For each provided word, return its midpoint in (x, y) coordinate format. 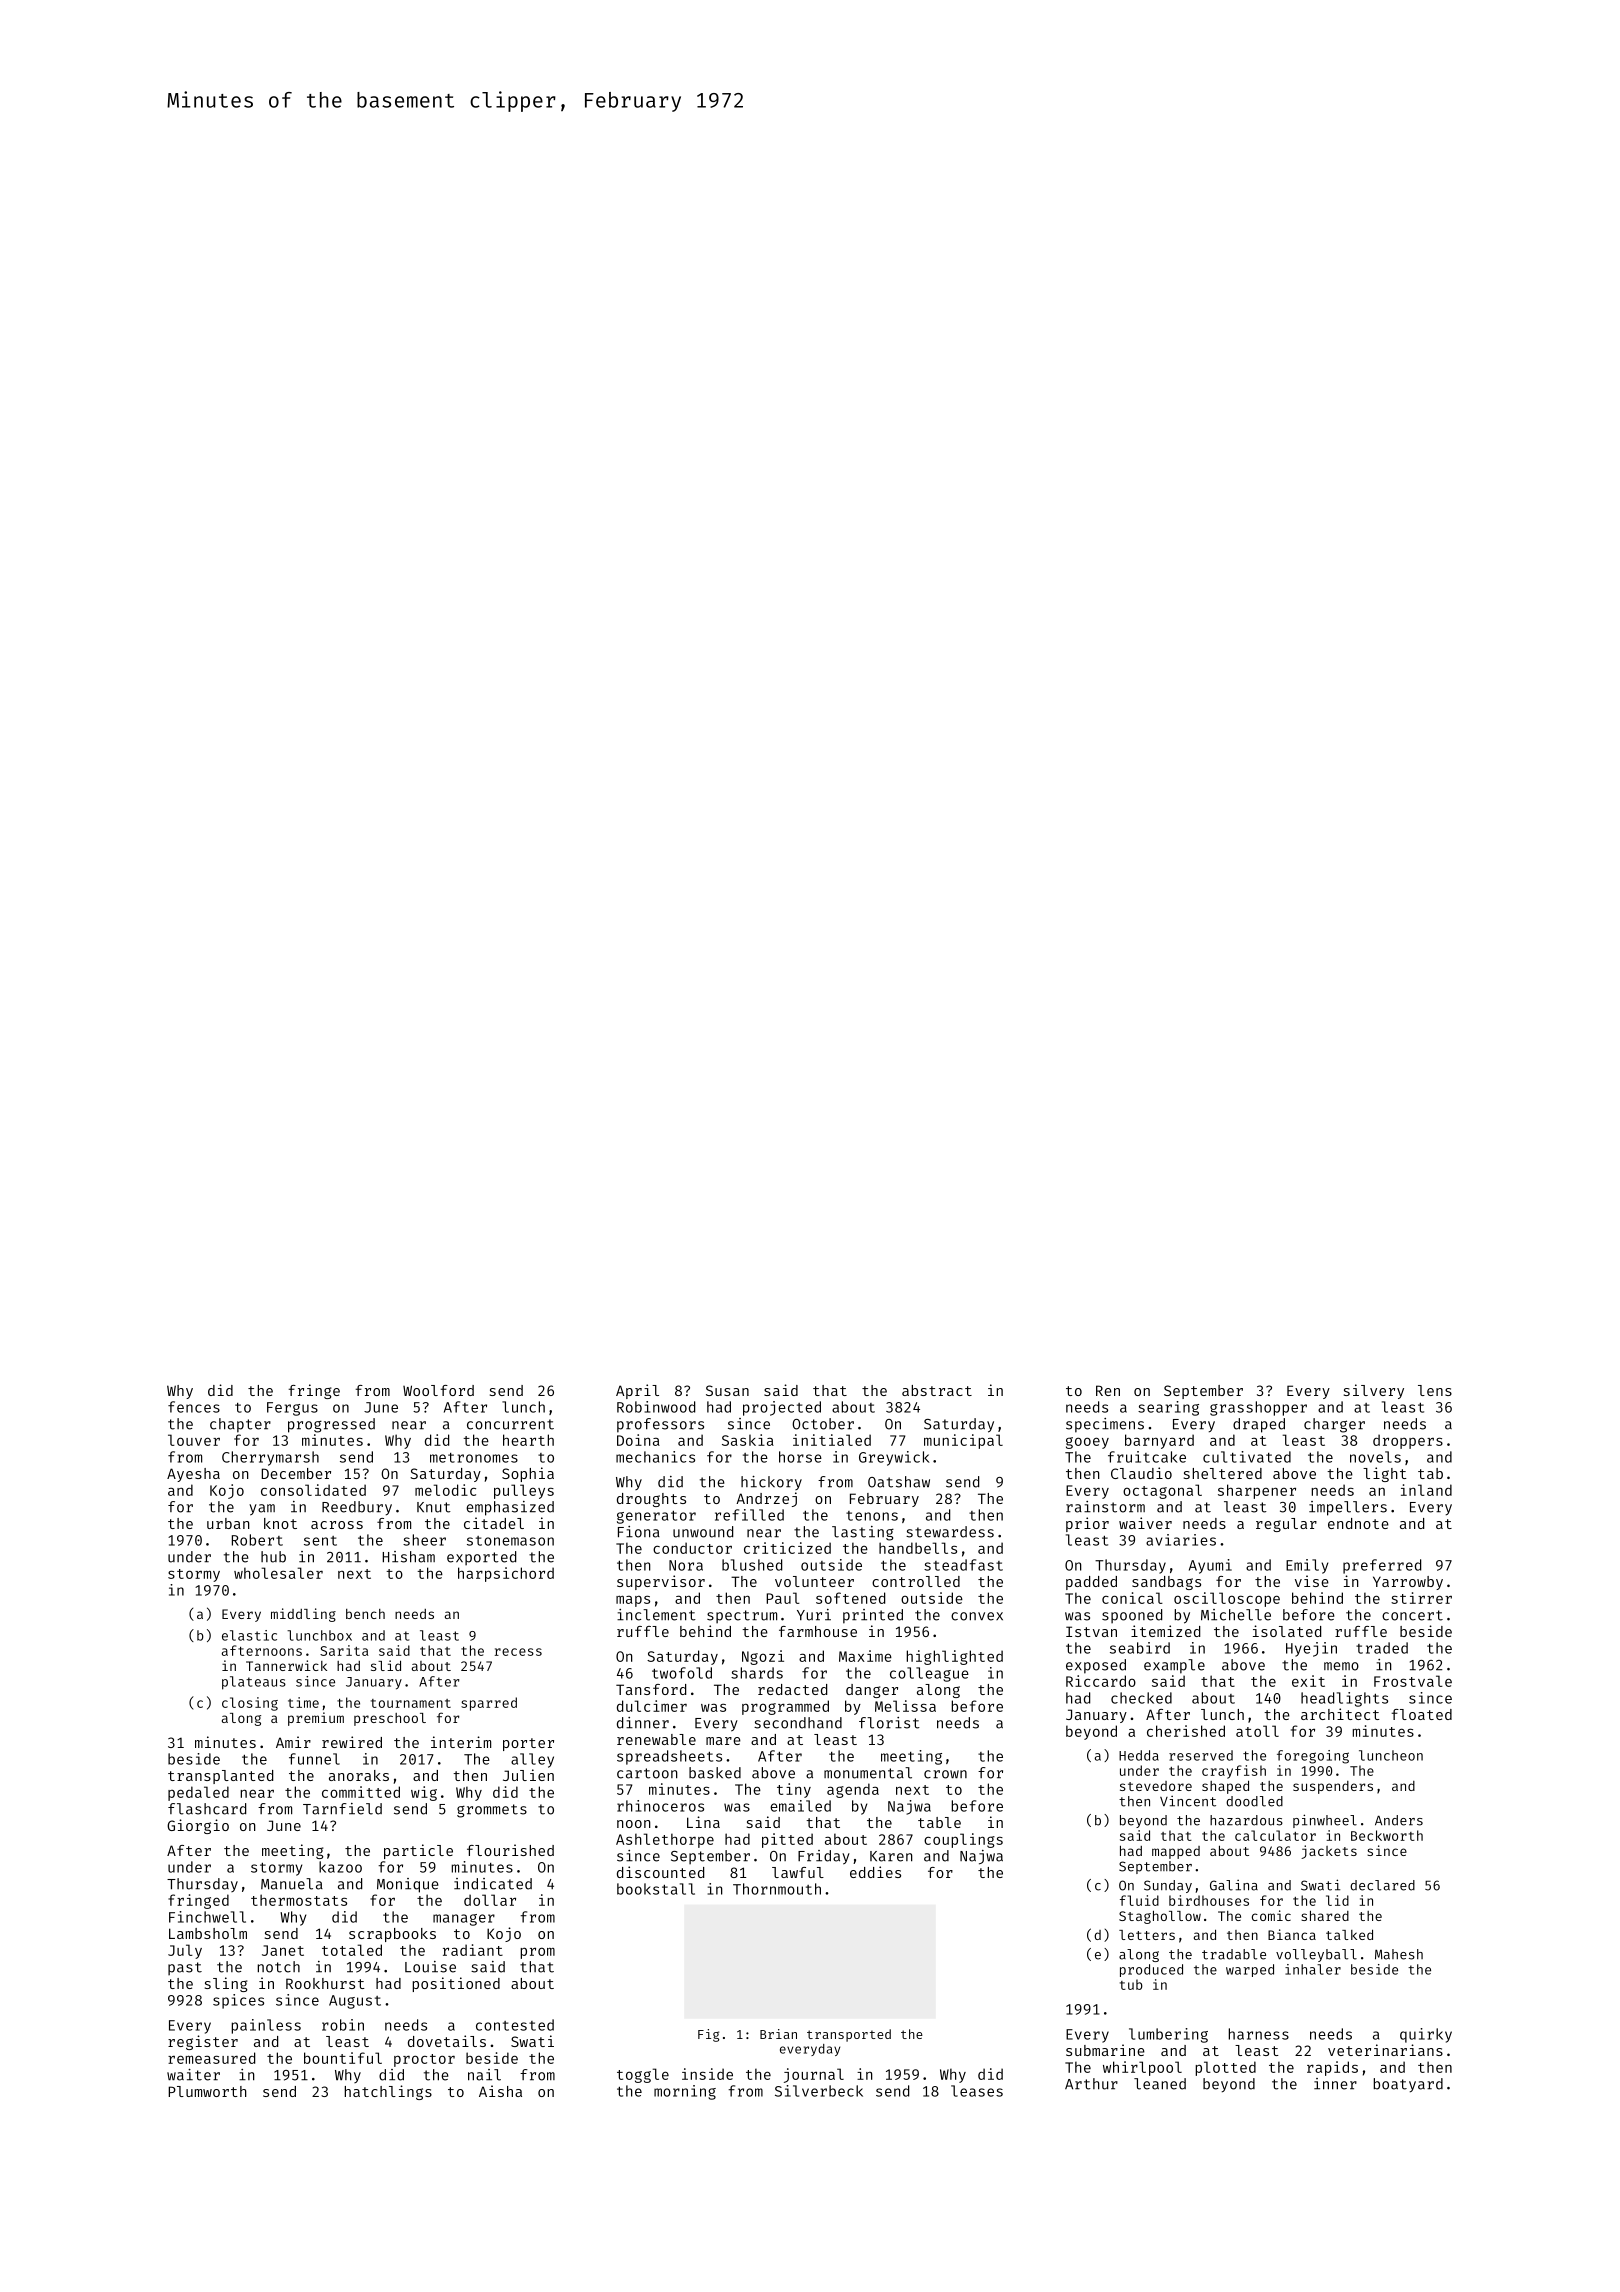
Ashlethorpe (665, 1840)
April (637, 1391)
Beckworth (1387, 1835)
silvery (1374, 1391)
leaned (1160, 2084)
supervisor (661, 1582)
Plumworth (207, 2091)
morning (685, 2092)
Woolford (438, 1390)
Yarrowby (1408, 1583)
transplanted (220, 1777)
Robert (257, 1540)
